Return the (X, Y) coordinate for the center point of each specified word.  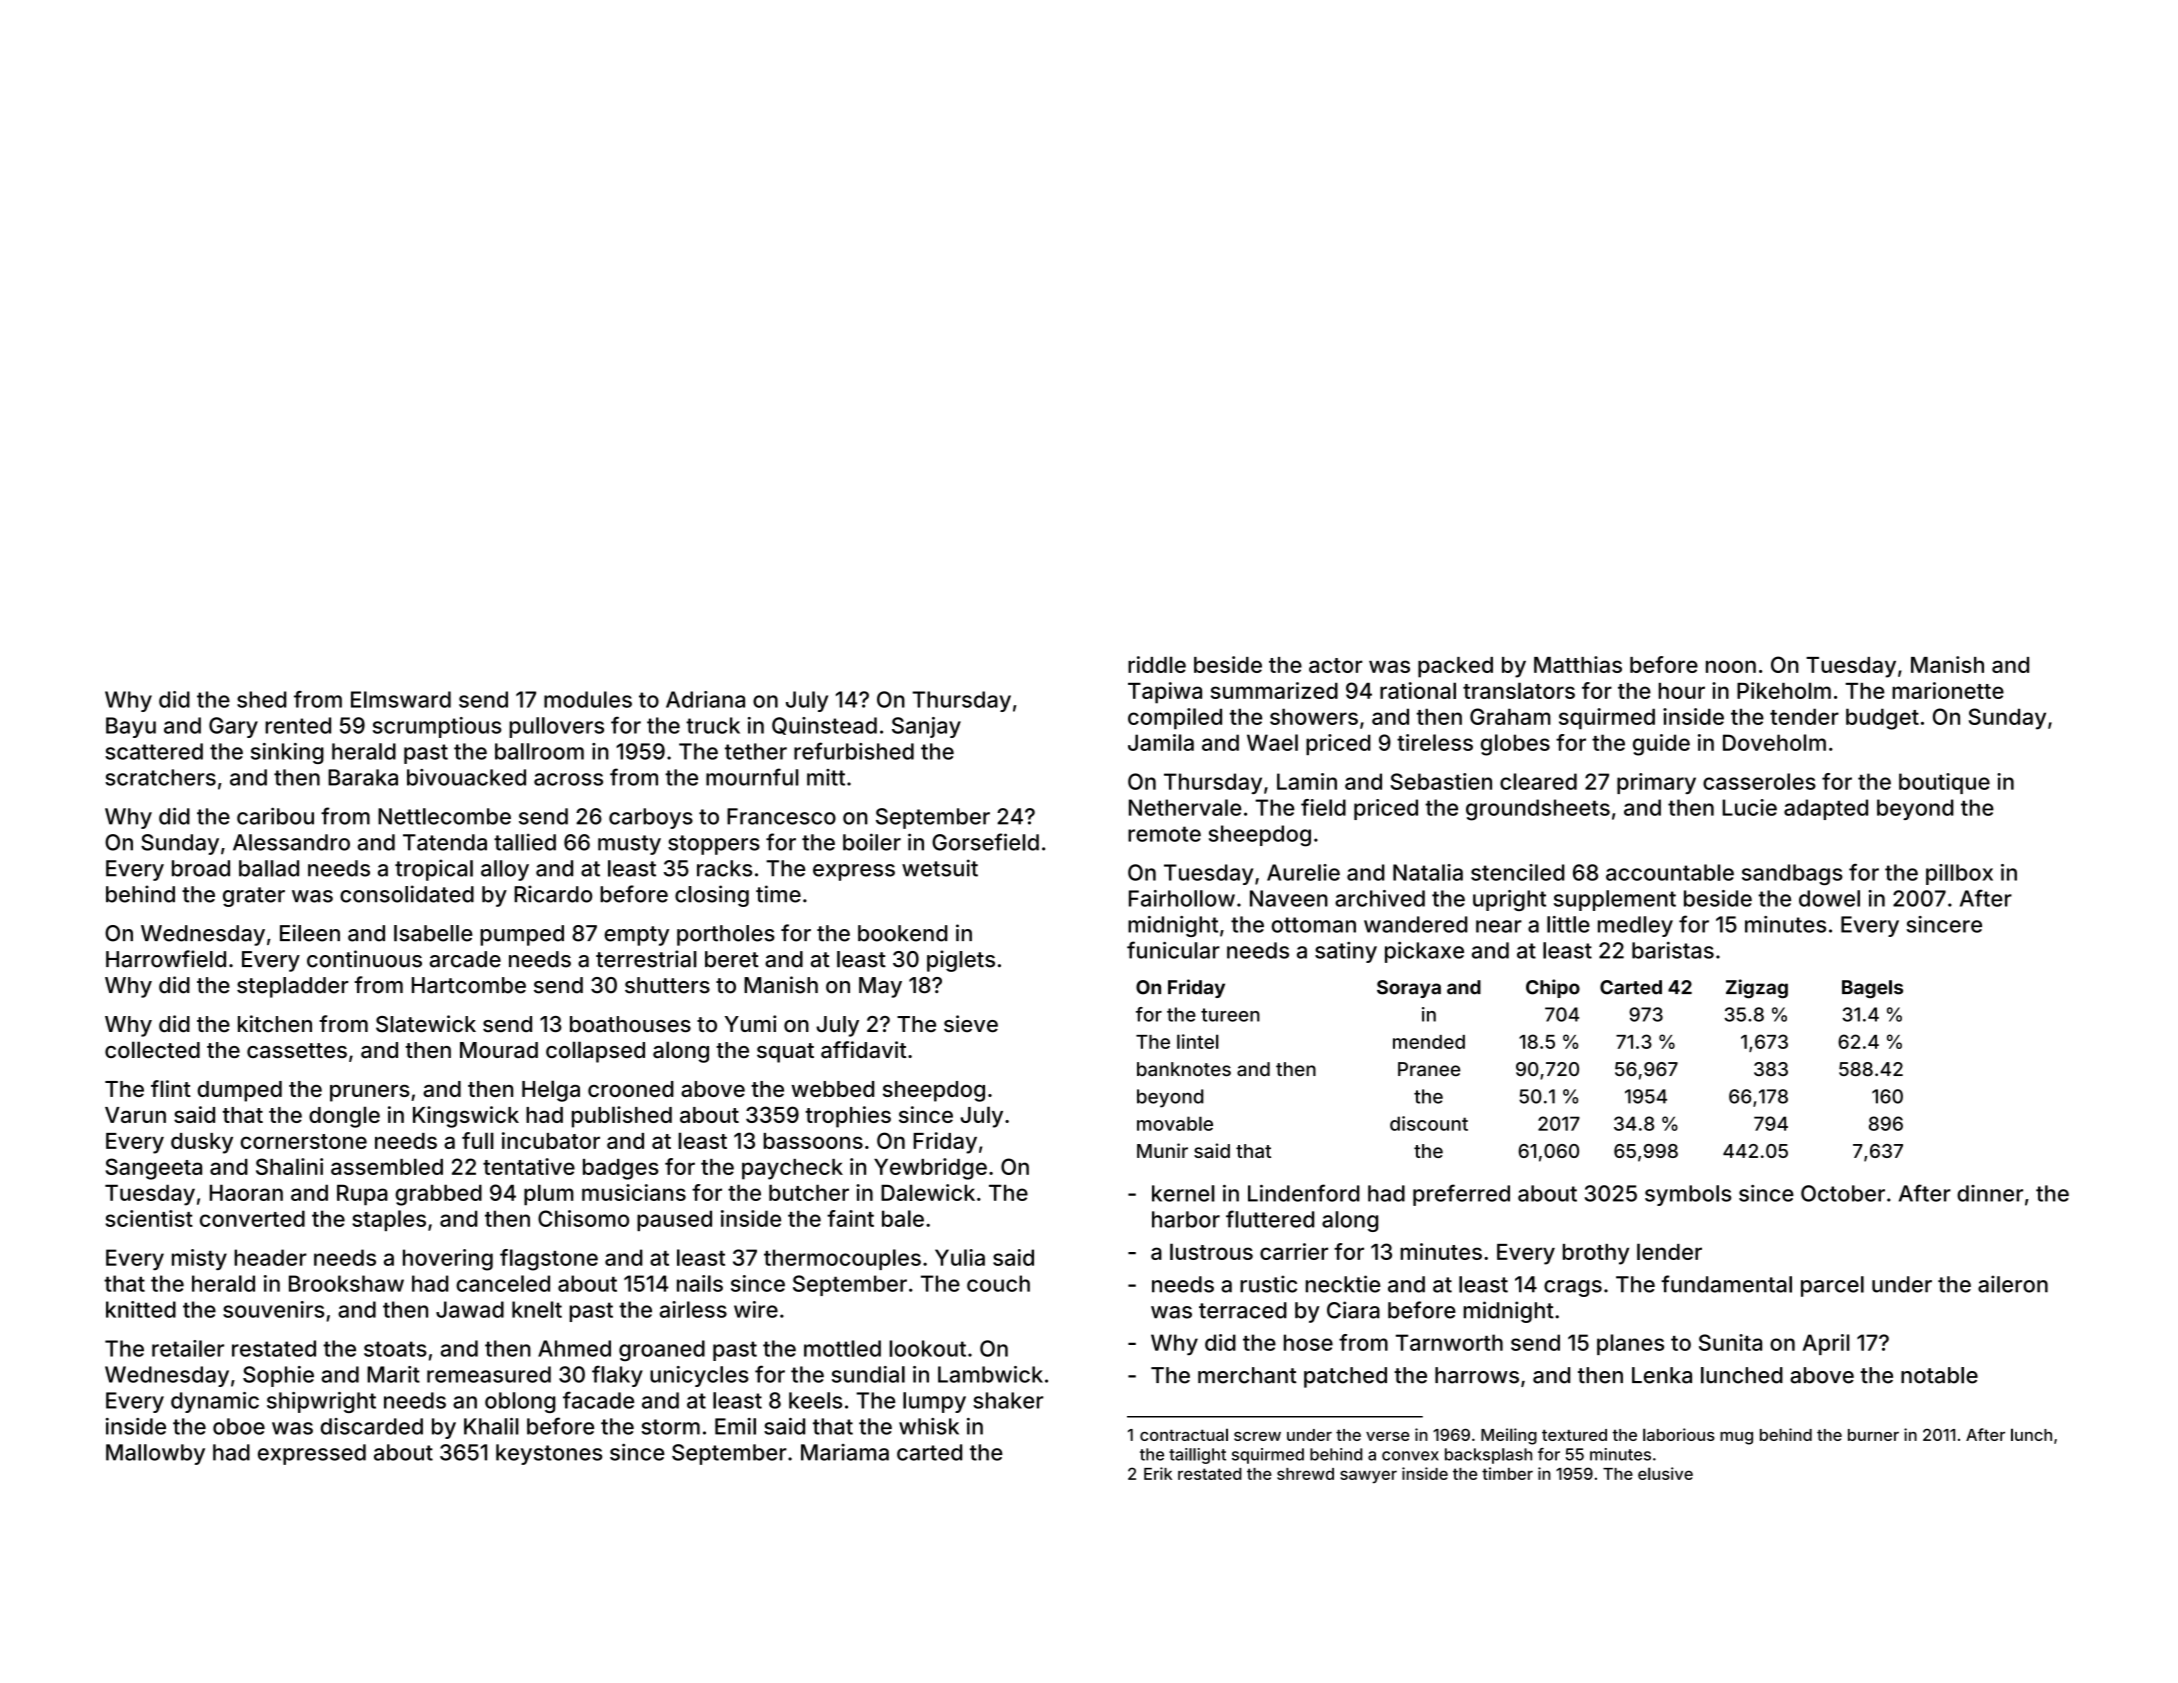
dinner (1990, 1193)
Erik (1158, 1473)
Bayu (131, 727)
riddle (1157, 664)
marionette (1948, 690)
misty (199, 1259)
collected (152, 1049)
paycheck (792, 1169)
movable (1175, 1123)
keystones (549, 1454)
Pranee (1429, 1069)
